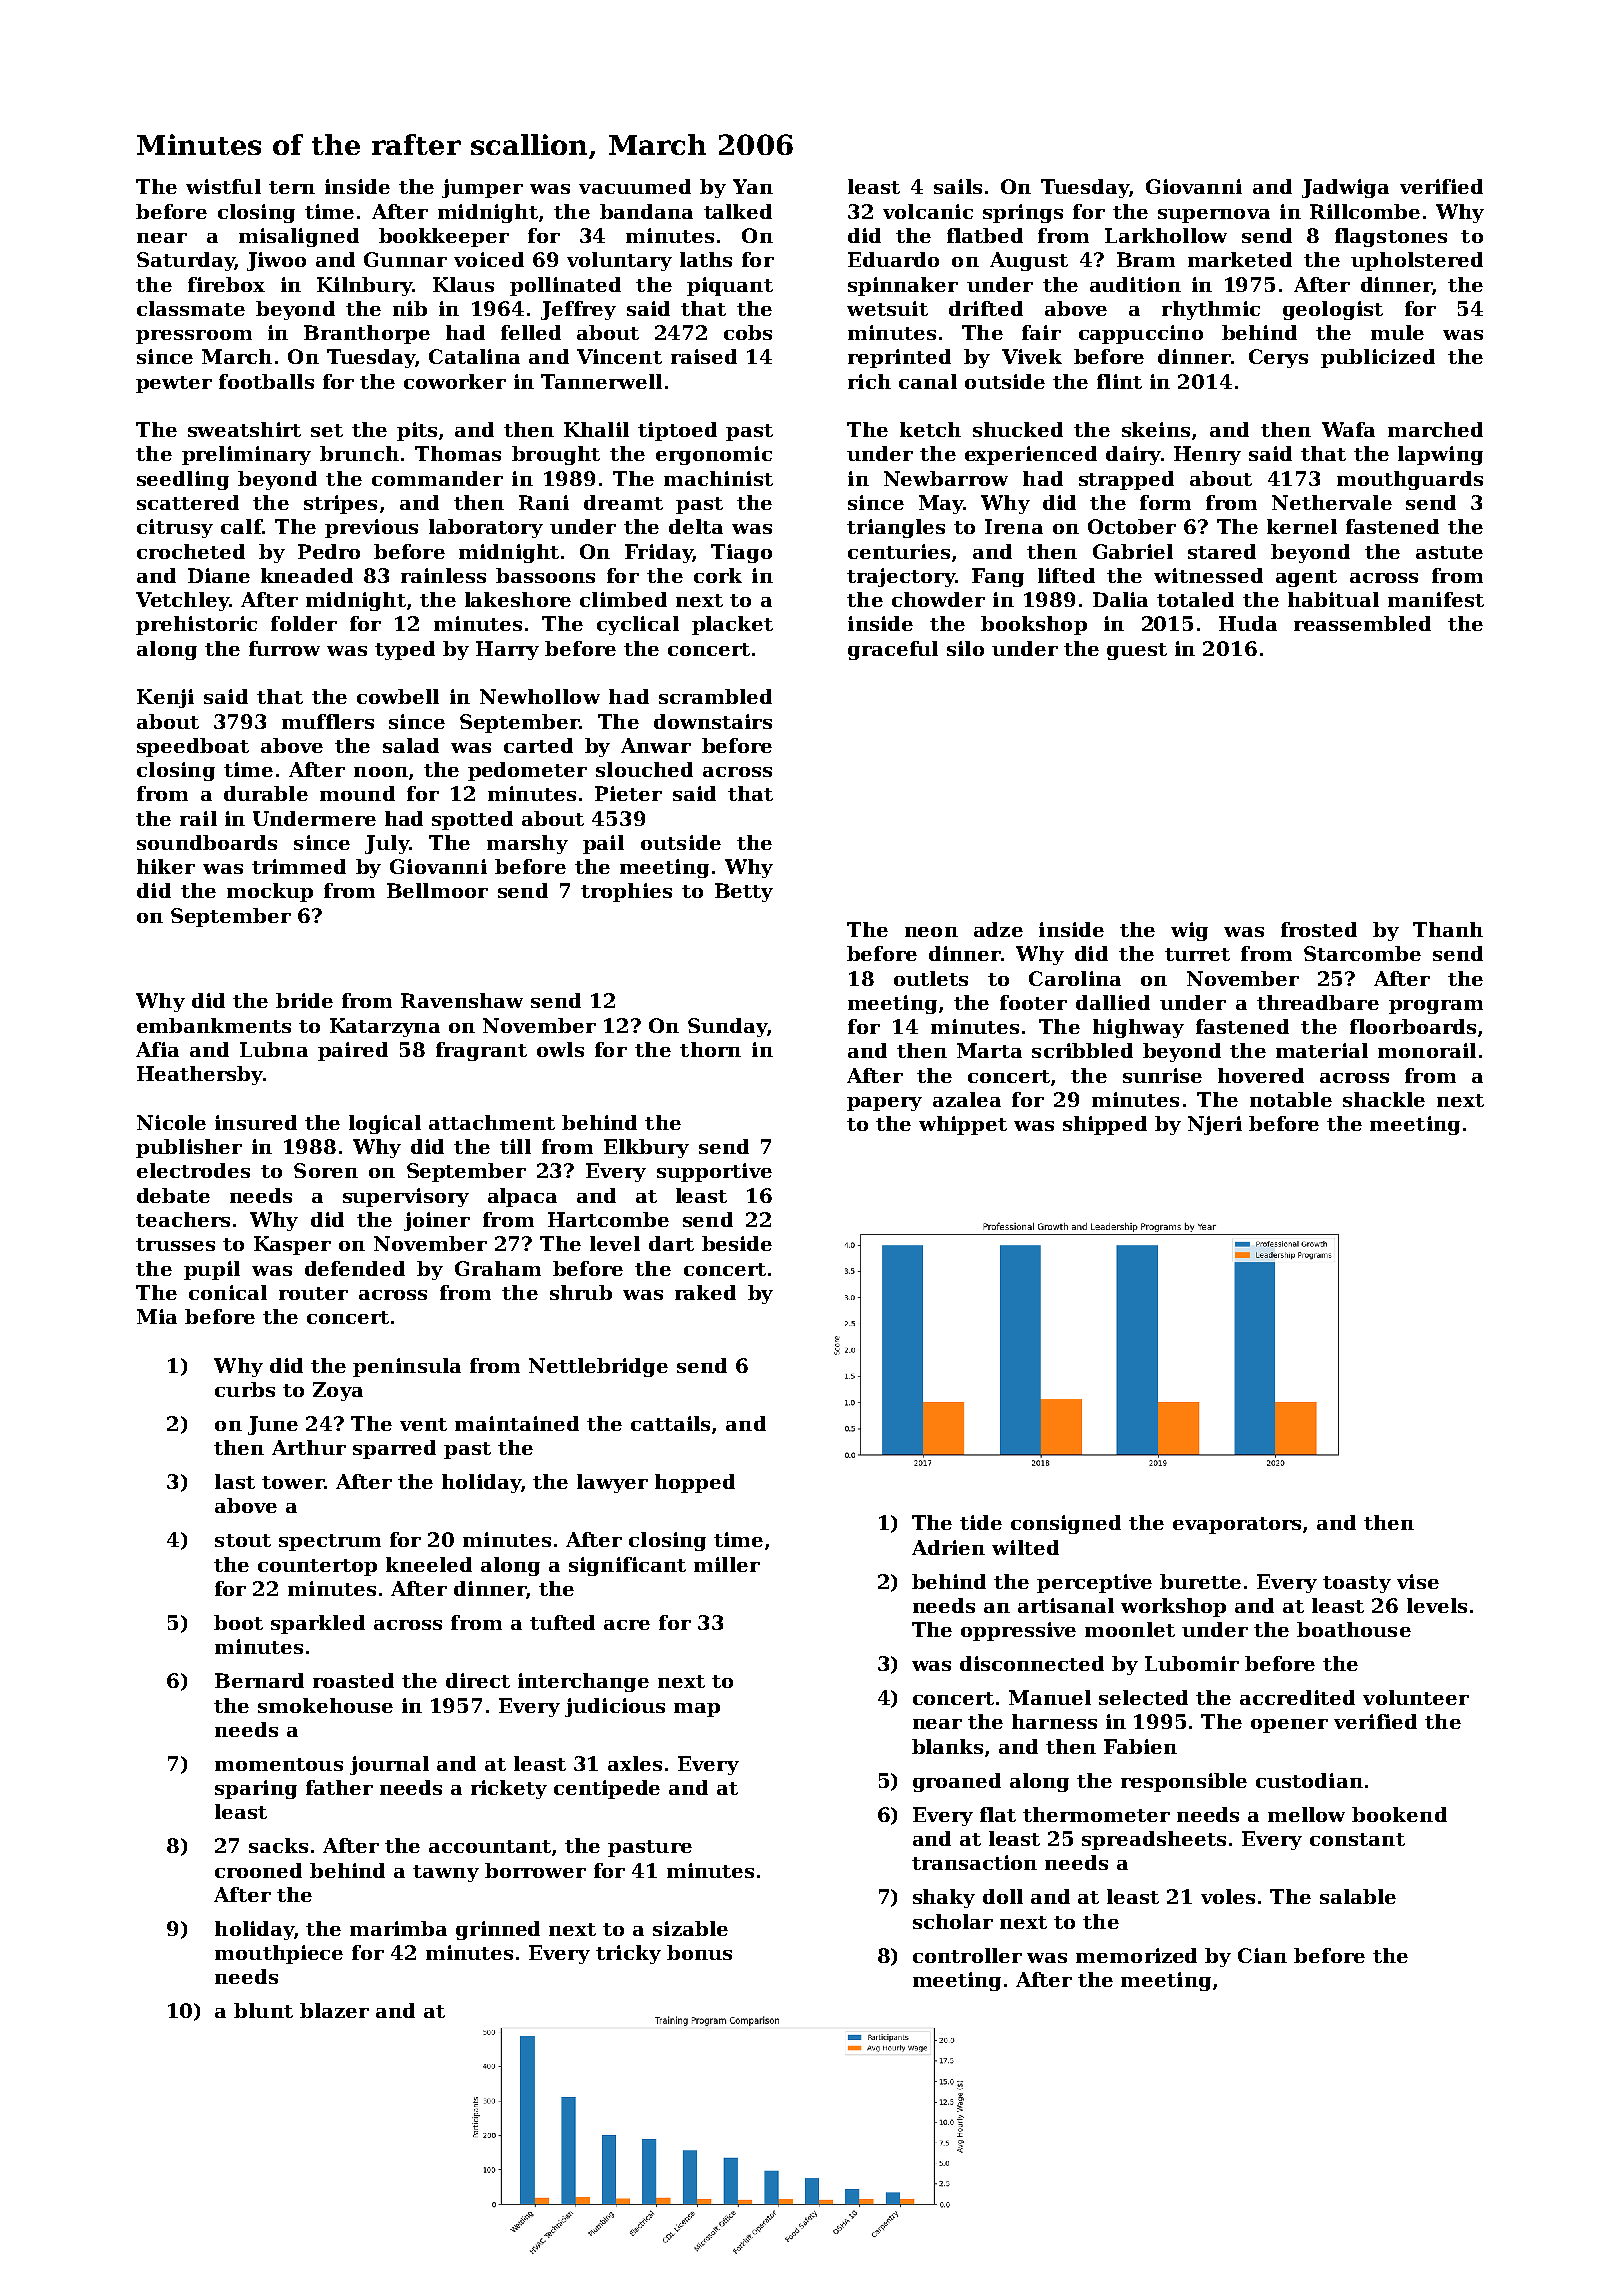  What do you see at coordinates (938, 599) in the page?
I see `chowder` at bounding box center [938, 599].
